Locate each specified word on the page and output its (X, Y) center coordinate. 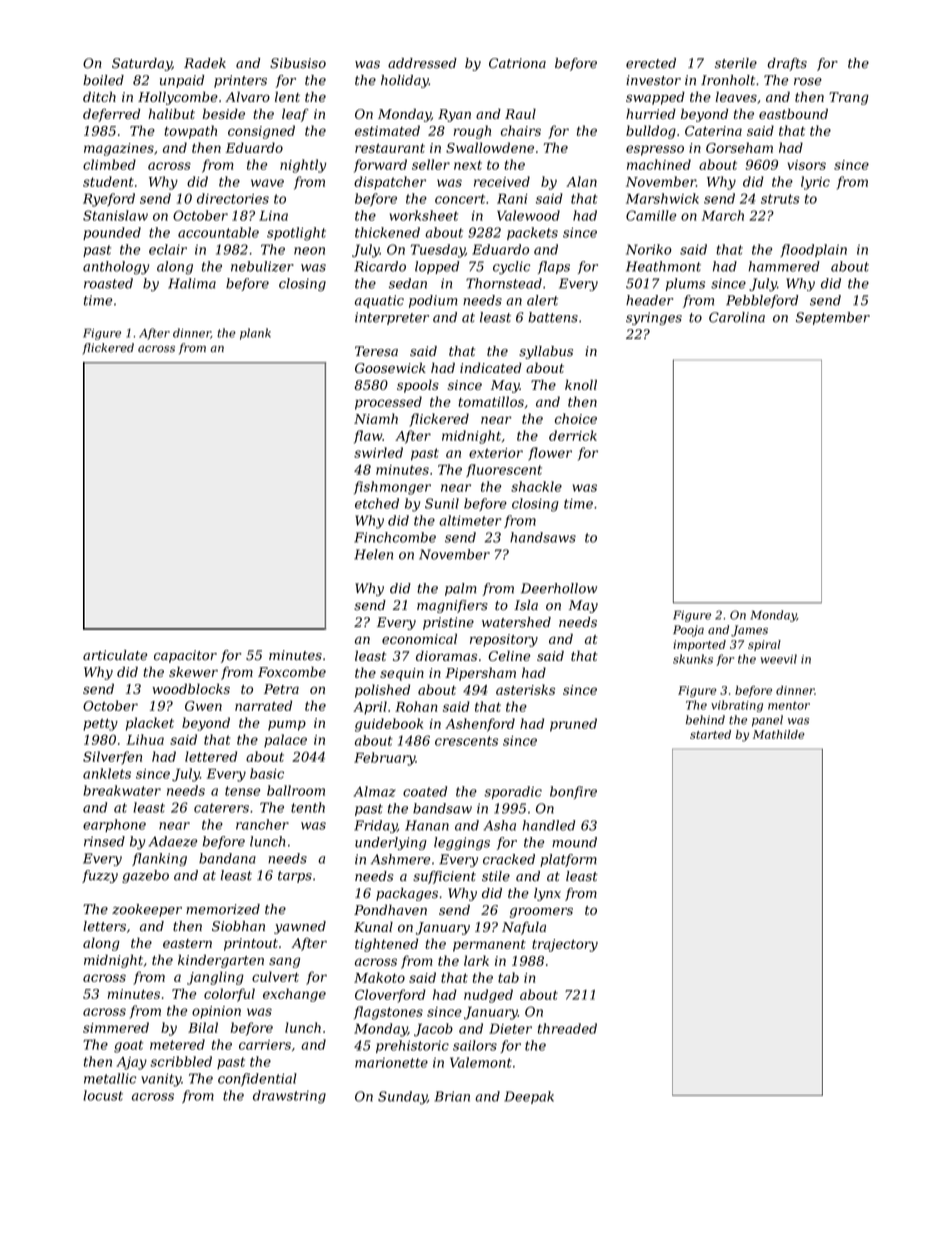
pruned (573, 725)
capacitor (185, 656)
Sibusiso (298, 63)
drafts (787, 64)
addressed (422, 63)
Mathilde (779, 734)
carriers (265, 1045)
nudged (488, 996)
